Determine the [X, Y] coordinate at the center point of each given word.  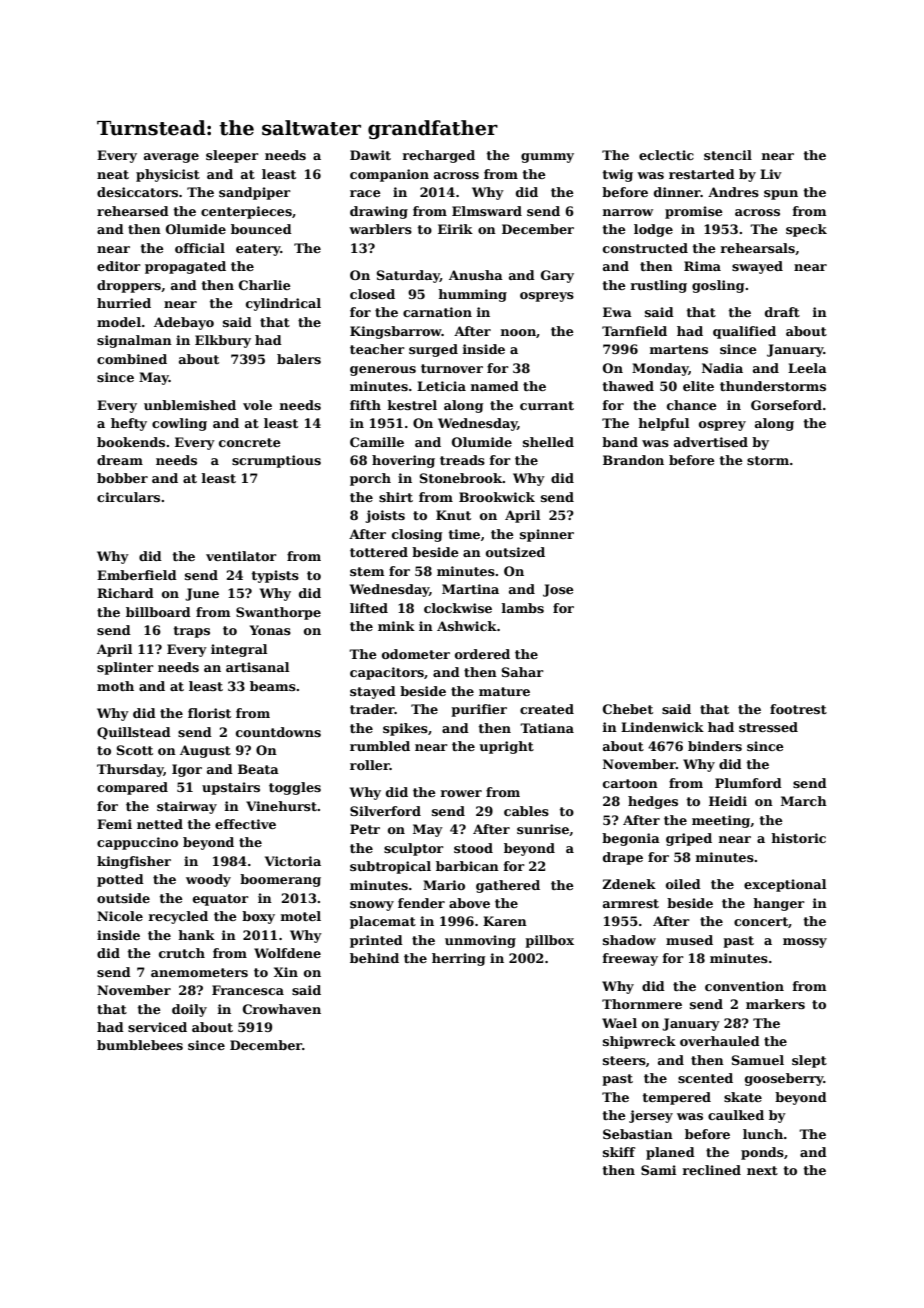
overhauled [720, 1041]
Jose [558, 590]
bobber [122, 478]
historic [798, 838]
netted [160, 824]
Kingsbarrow [396, 332]
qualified [744, 332]
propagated [185, 267]
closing [417, 535]
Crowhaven [282, 1009]
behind [374, 958]
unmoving [480, 941]
